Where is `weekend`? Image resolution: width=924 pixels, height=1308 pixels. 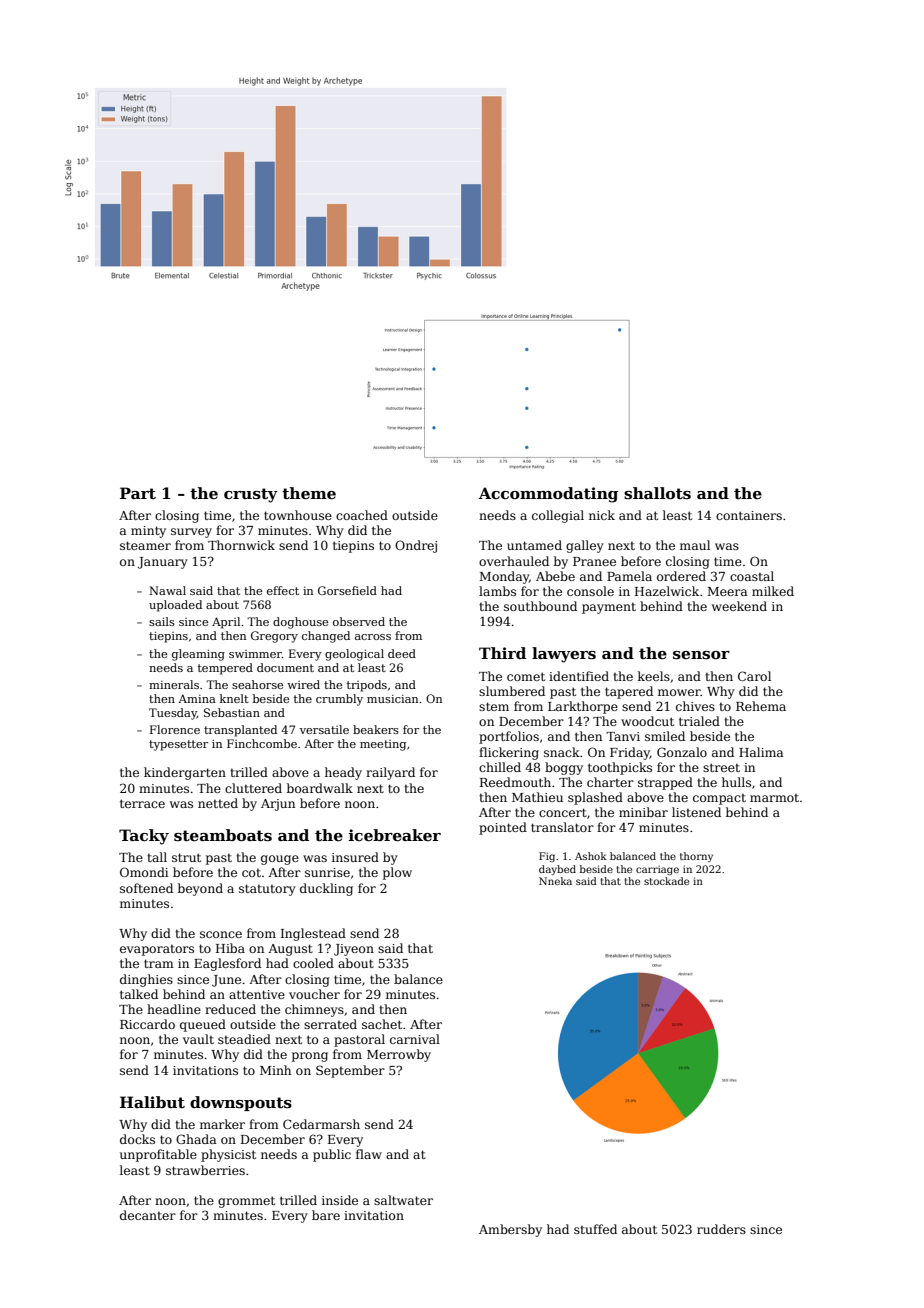 weekend is located at coordinates (739, 606).
